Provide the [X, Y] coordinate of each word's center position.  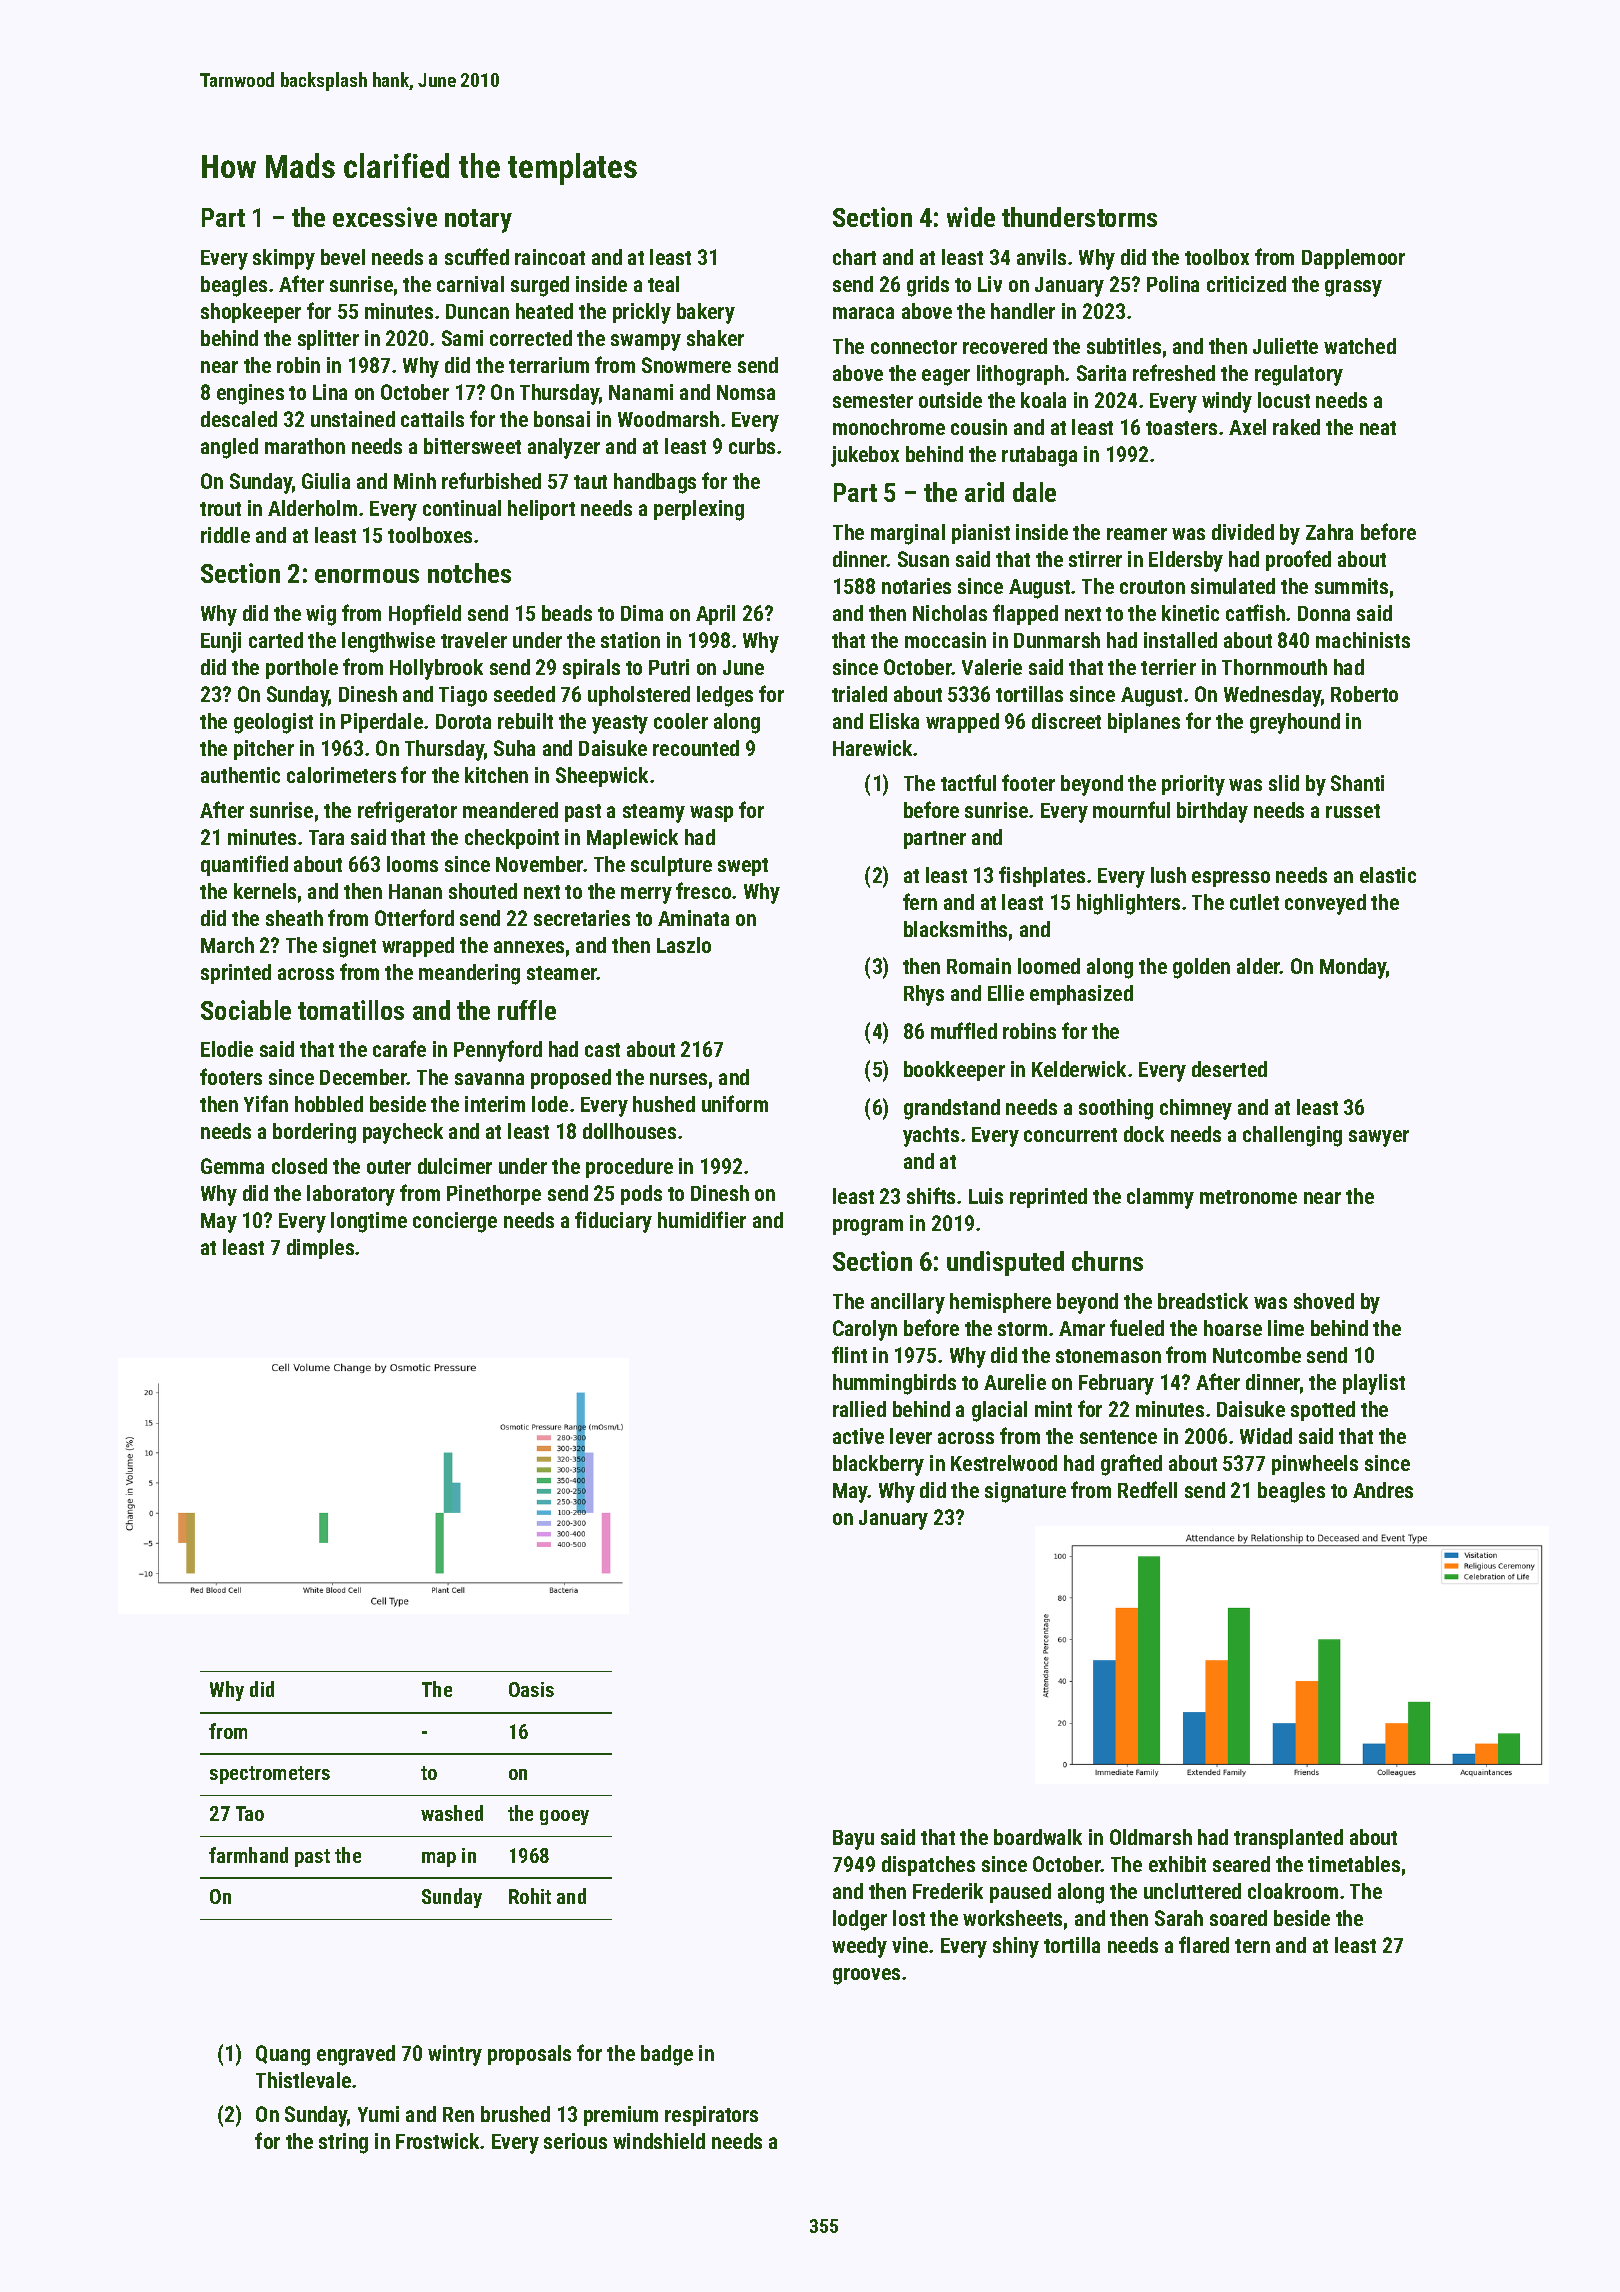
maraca [863, 313]
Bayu [853, 1840]
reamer [1137, 534]
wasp [711, 814]
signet [349, 947]
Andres [1383, 1490]
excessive [385, 217]
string [343, 2143]
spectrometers [270, 1775]
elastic [1388, 875]
